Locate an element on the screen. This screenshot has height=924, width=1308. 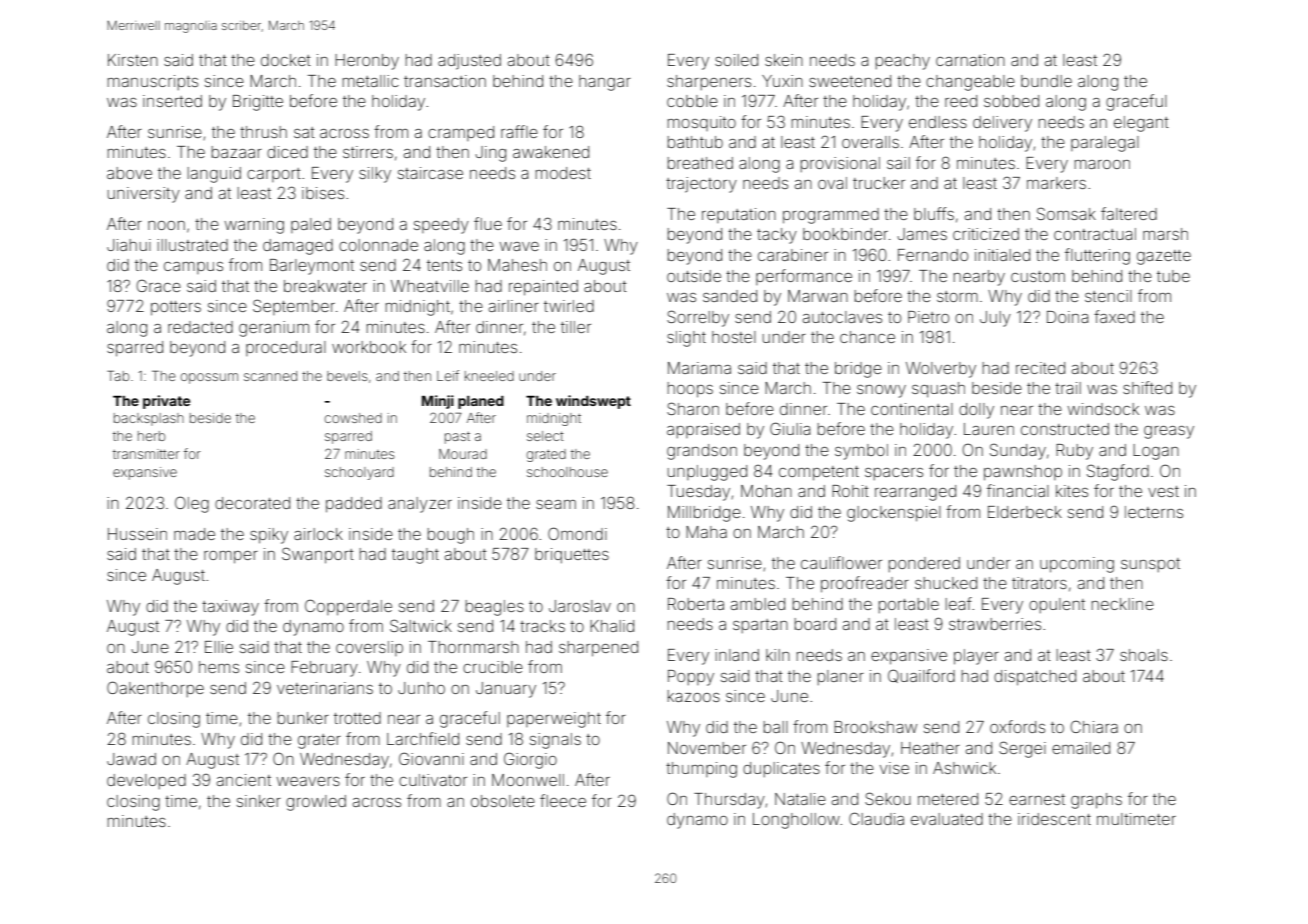
Longhollow is located at coordinates (796, 821).
